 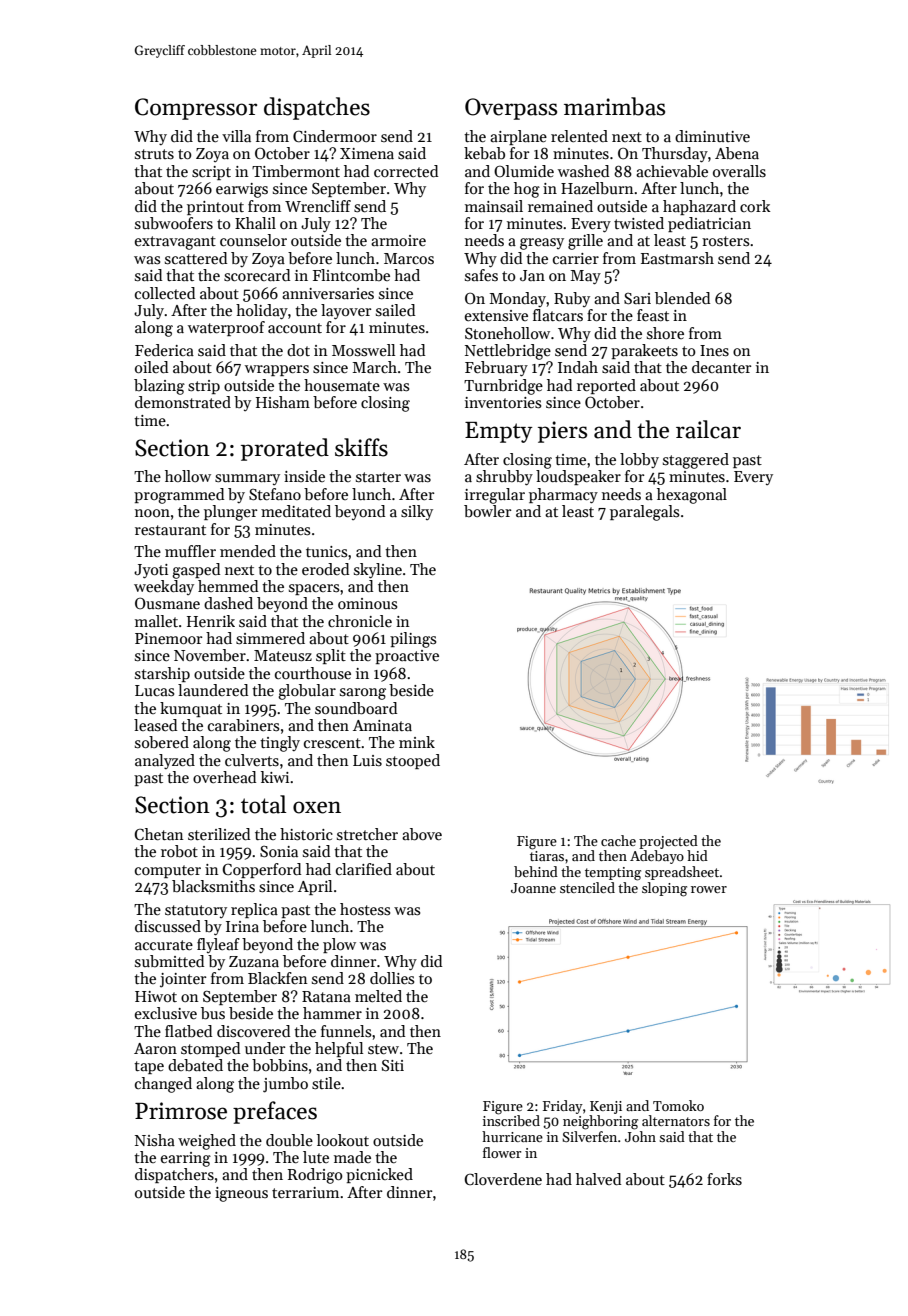 What do you see at coordinates (378, 996) in the page?
I see `melted` at bounding box center [378, 996].
